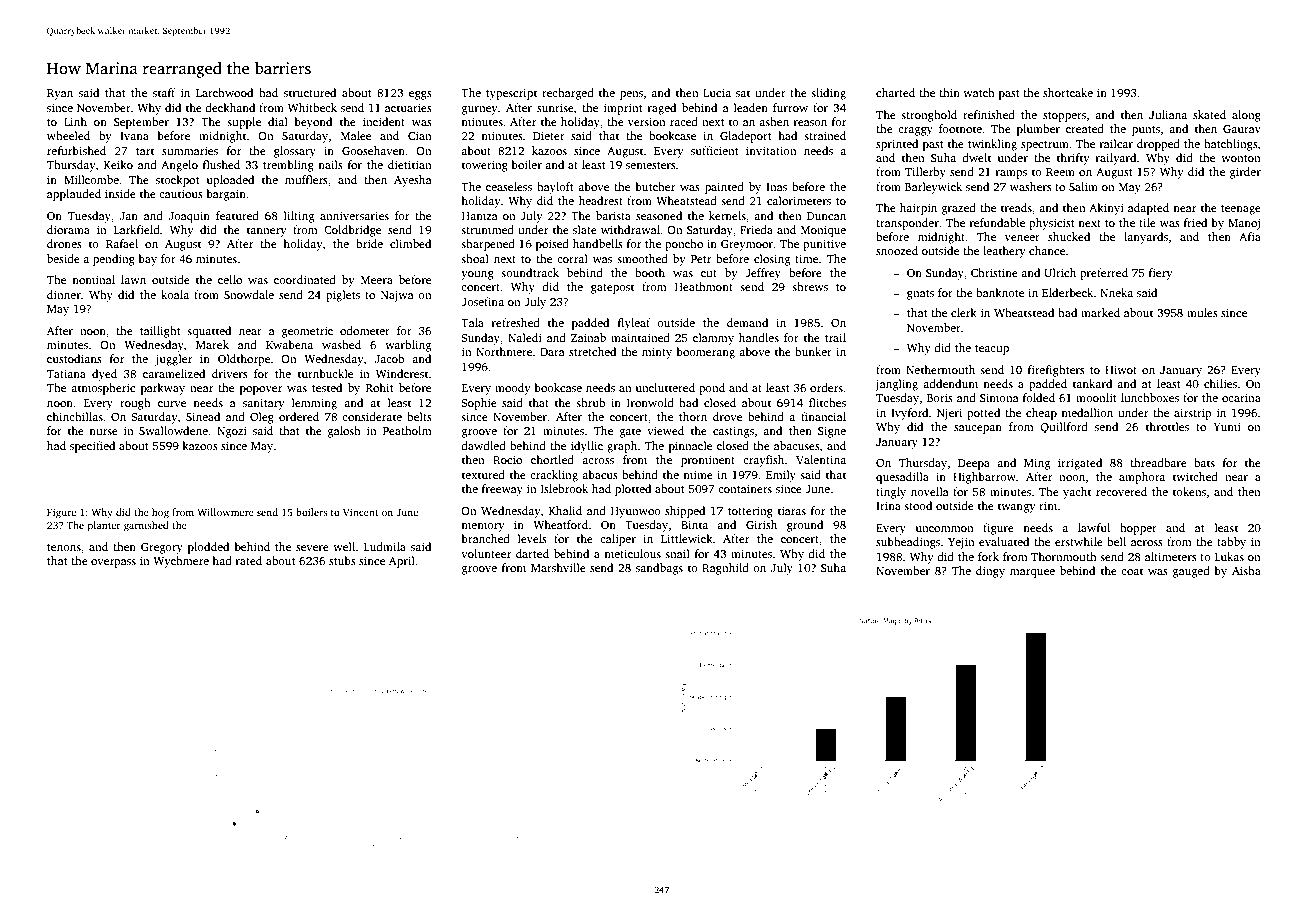 This screenshot has height=924, width=1308. Describe the element at coordinates (1032, 573) in the screenshot. I see `marquee` at that location.
